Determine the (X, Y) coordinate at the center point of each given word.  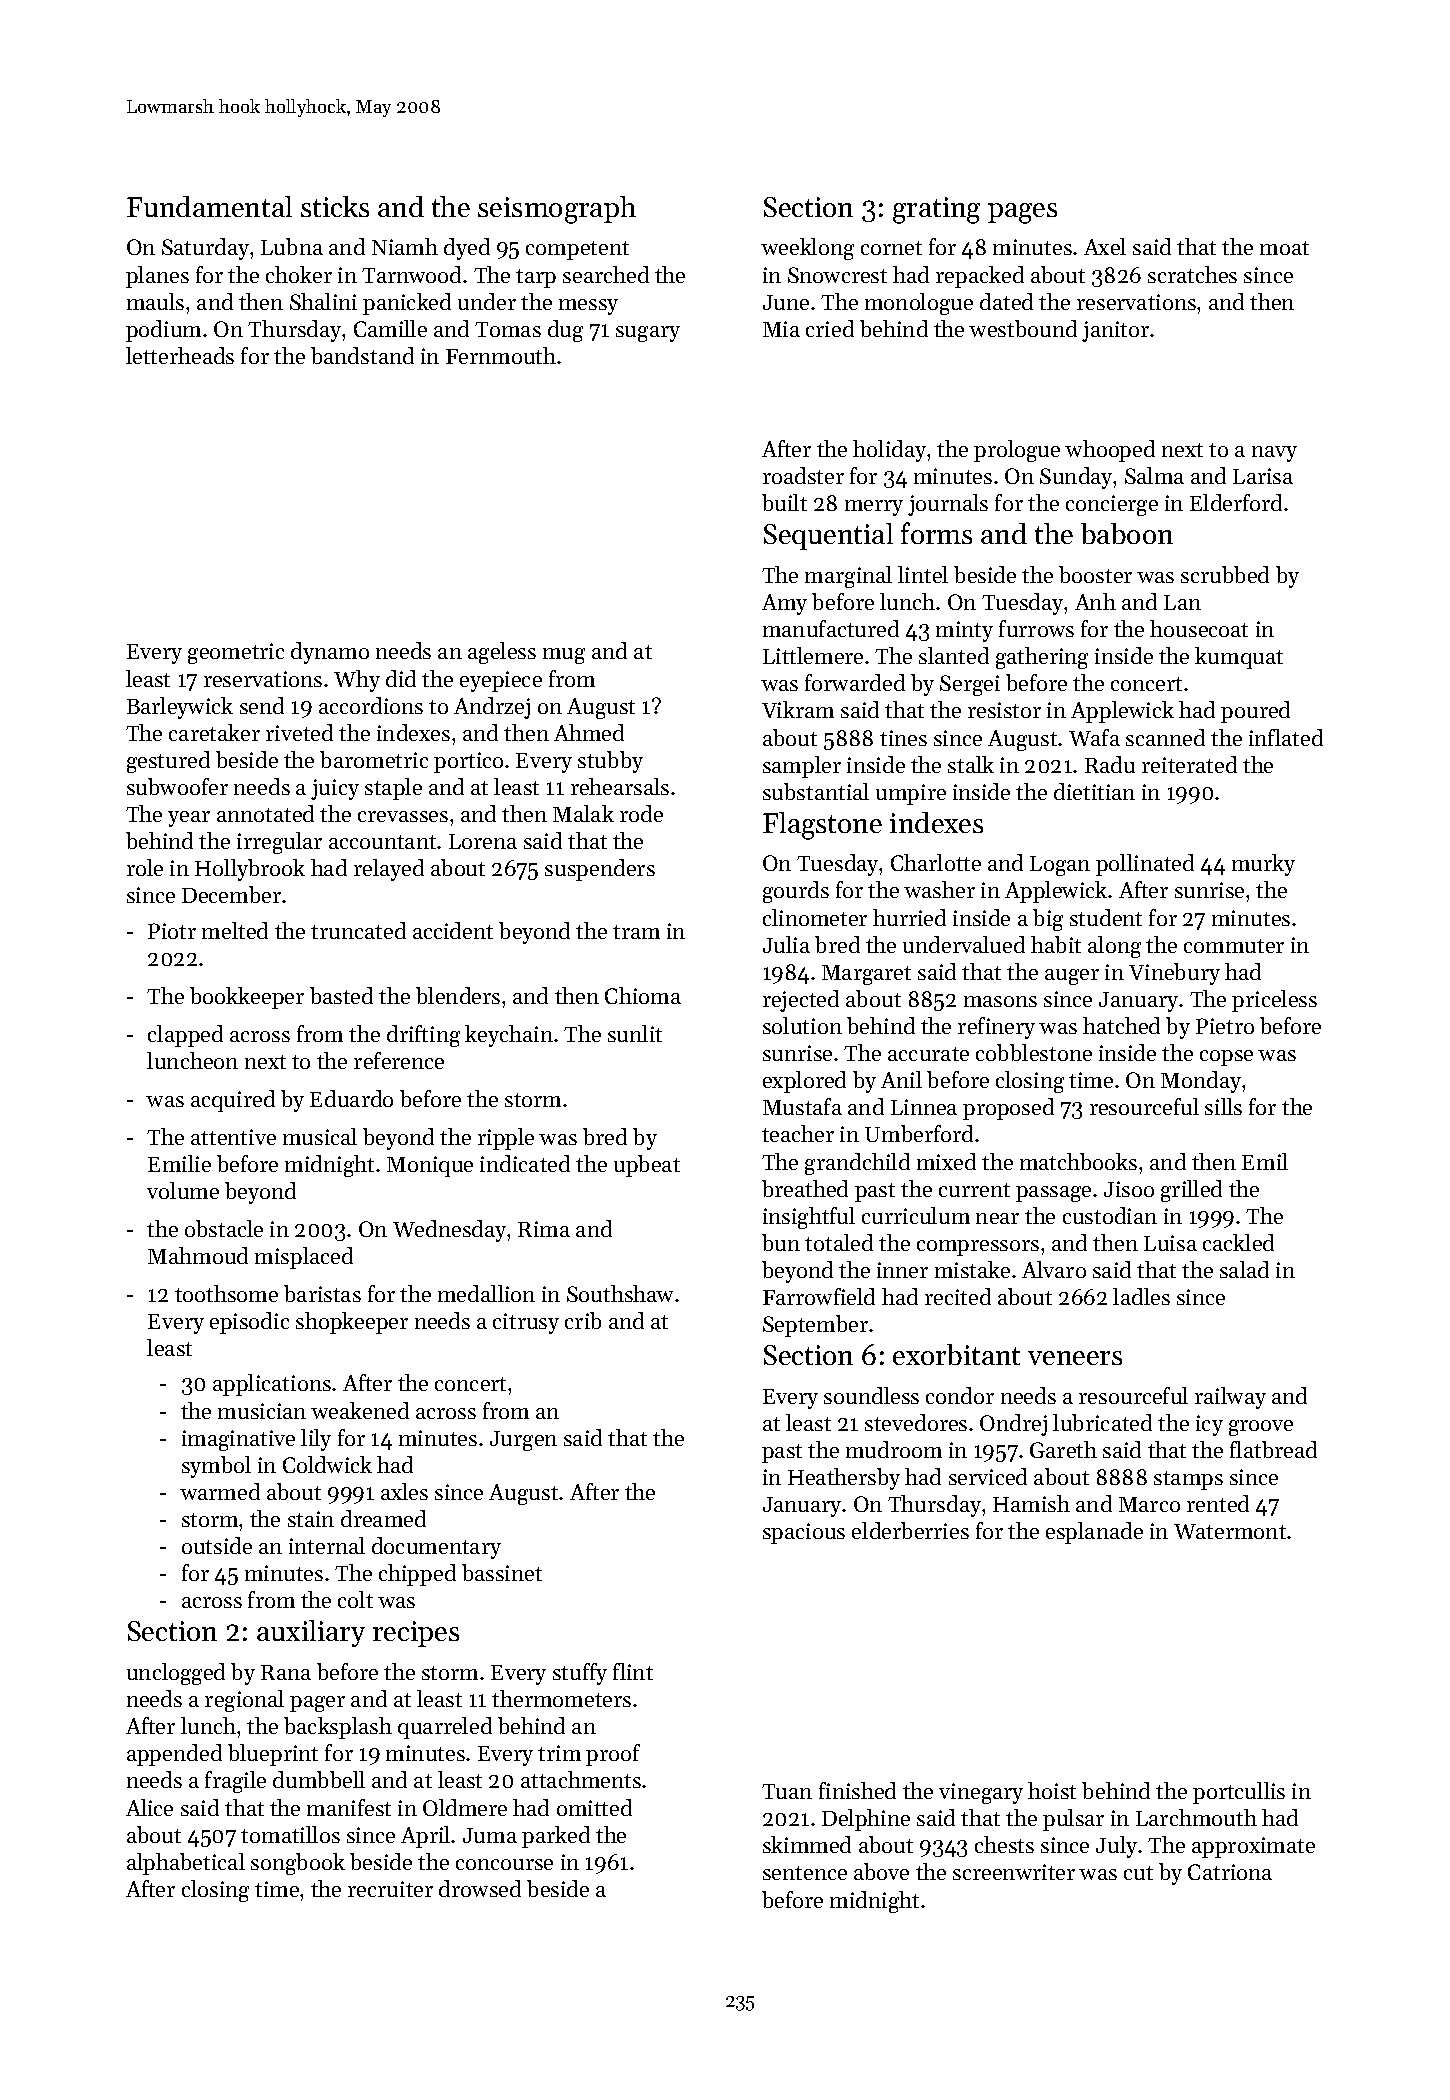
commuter (1234, 946)
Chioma (643, 995)
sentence (805, 1873)
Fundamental (209, 206)
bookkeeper (247, 998)
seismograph (557, 210)
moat (1284, 248)
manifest (349, 1807)
